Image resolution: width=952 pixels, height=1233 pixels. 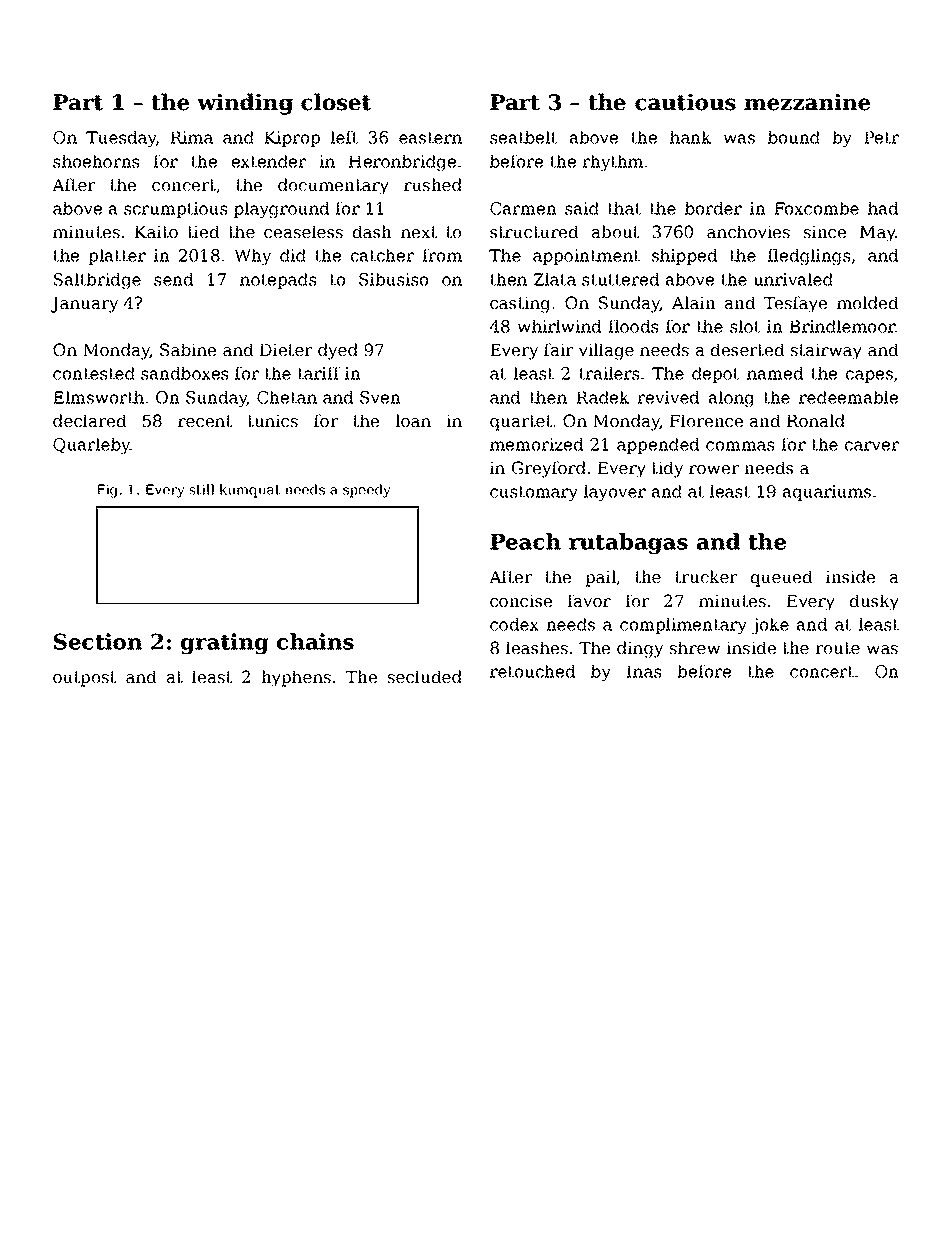 I want to click on platter, so click(x=117, y=257).
